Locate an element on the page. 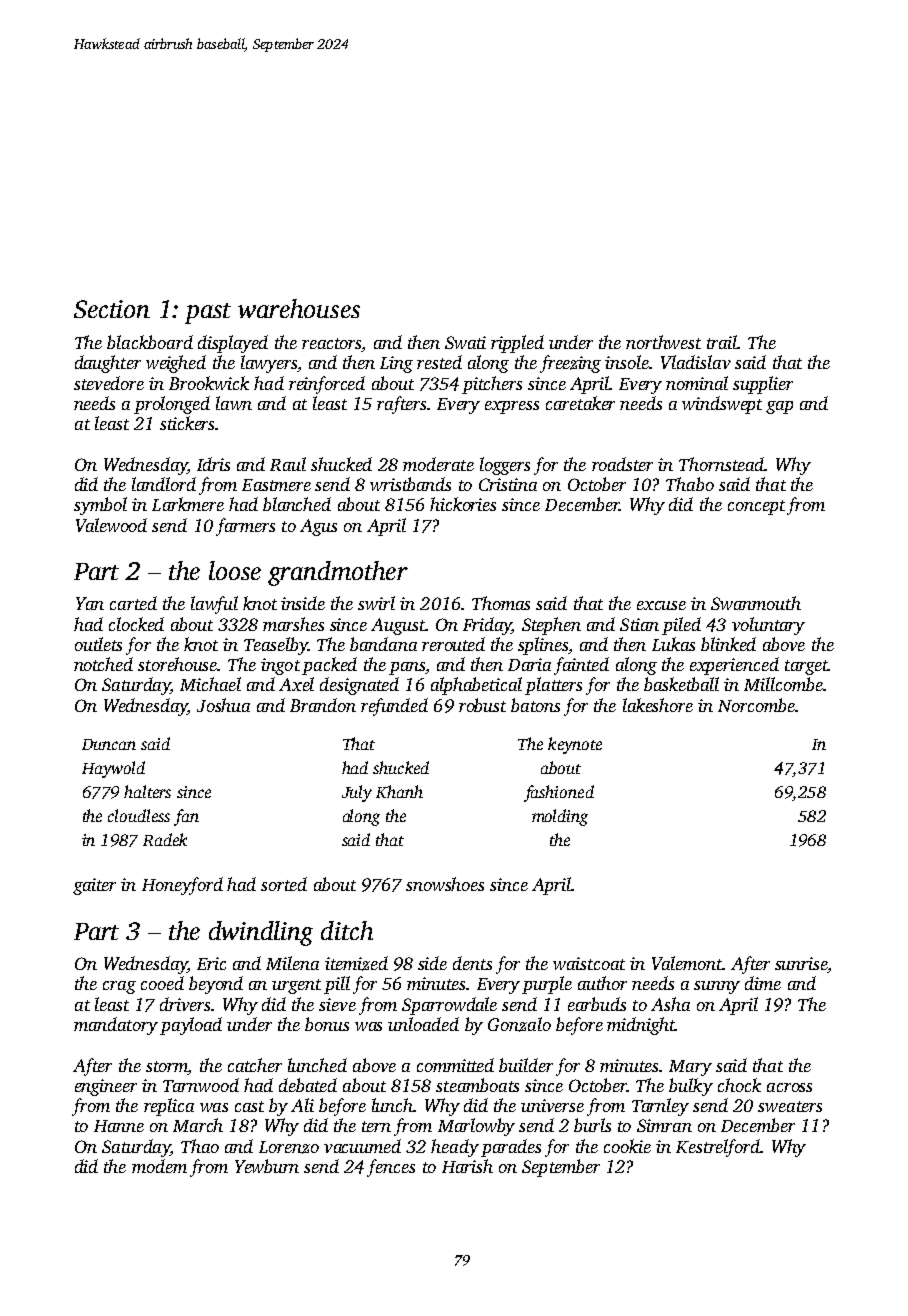 This image has width=908, height=1316. Agus is located at coordinates (318, 527).
